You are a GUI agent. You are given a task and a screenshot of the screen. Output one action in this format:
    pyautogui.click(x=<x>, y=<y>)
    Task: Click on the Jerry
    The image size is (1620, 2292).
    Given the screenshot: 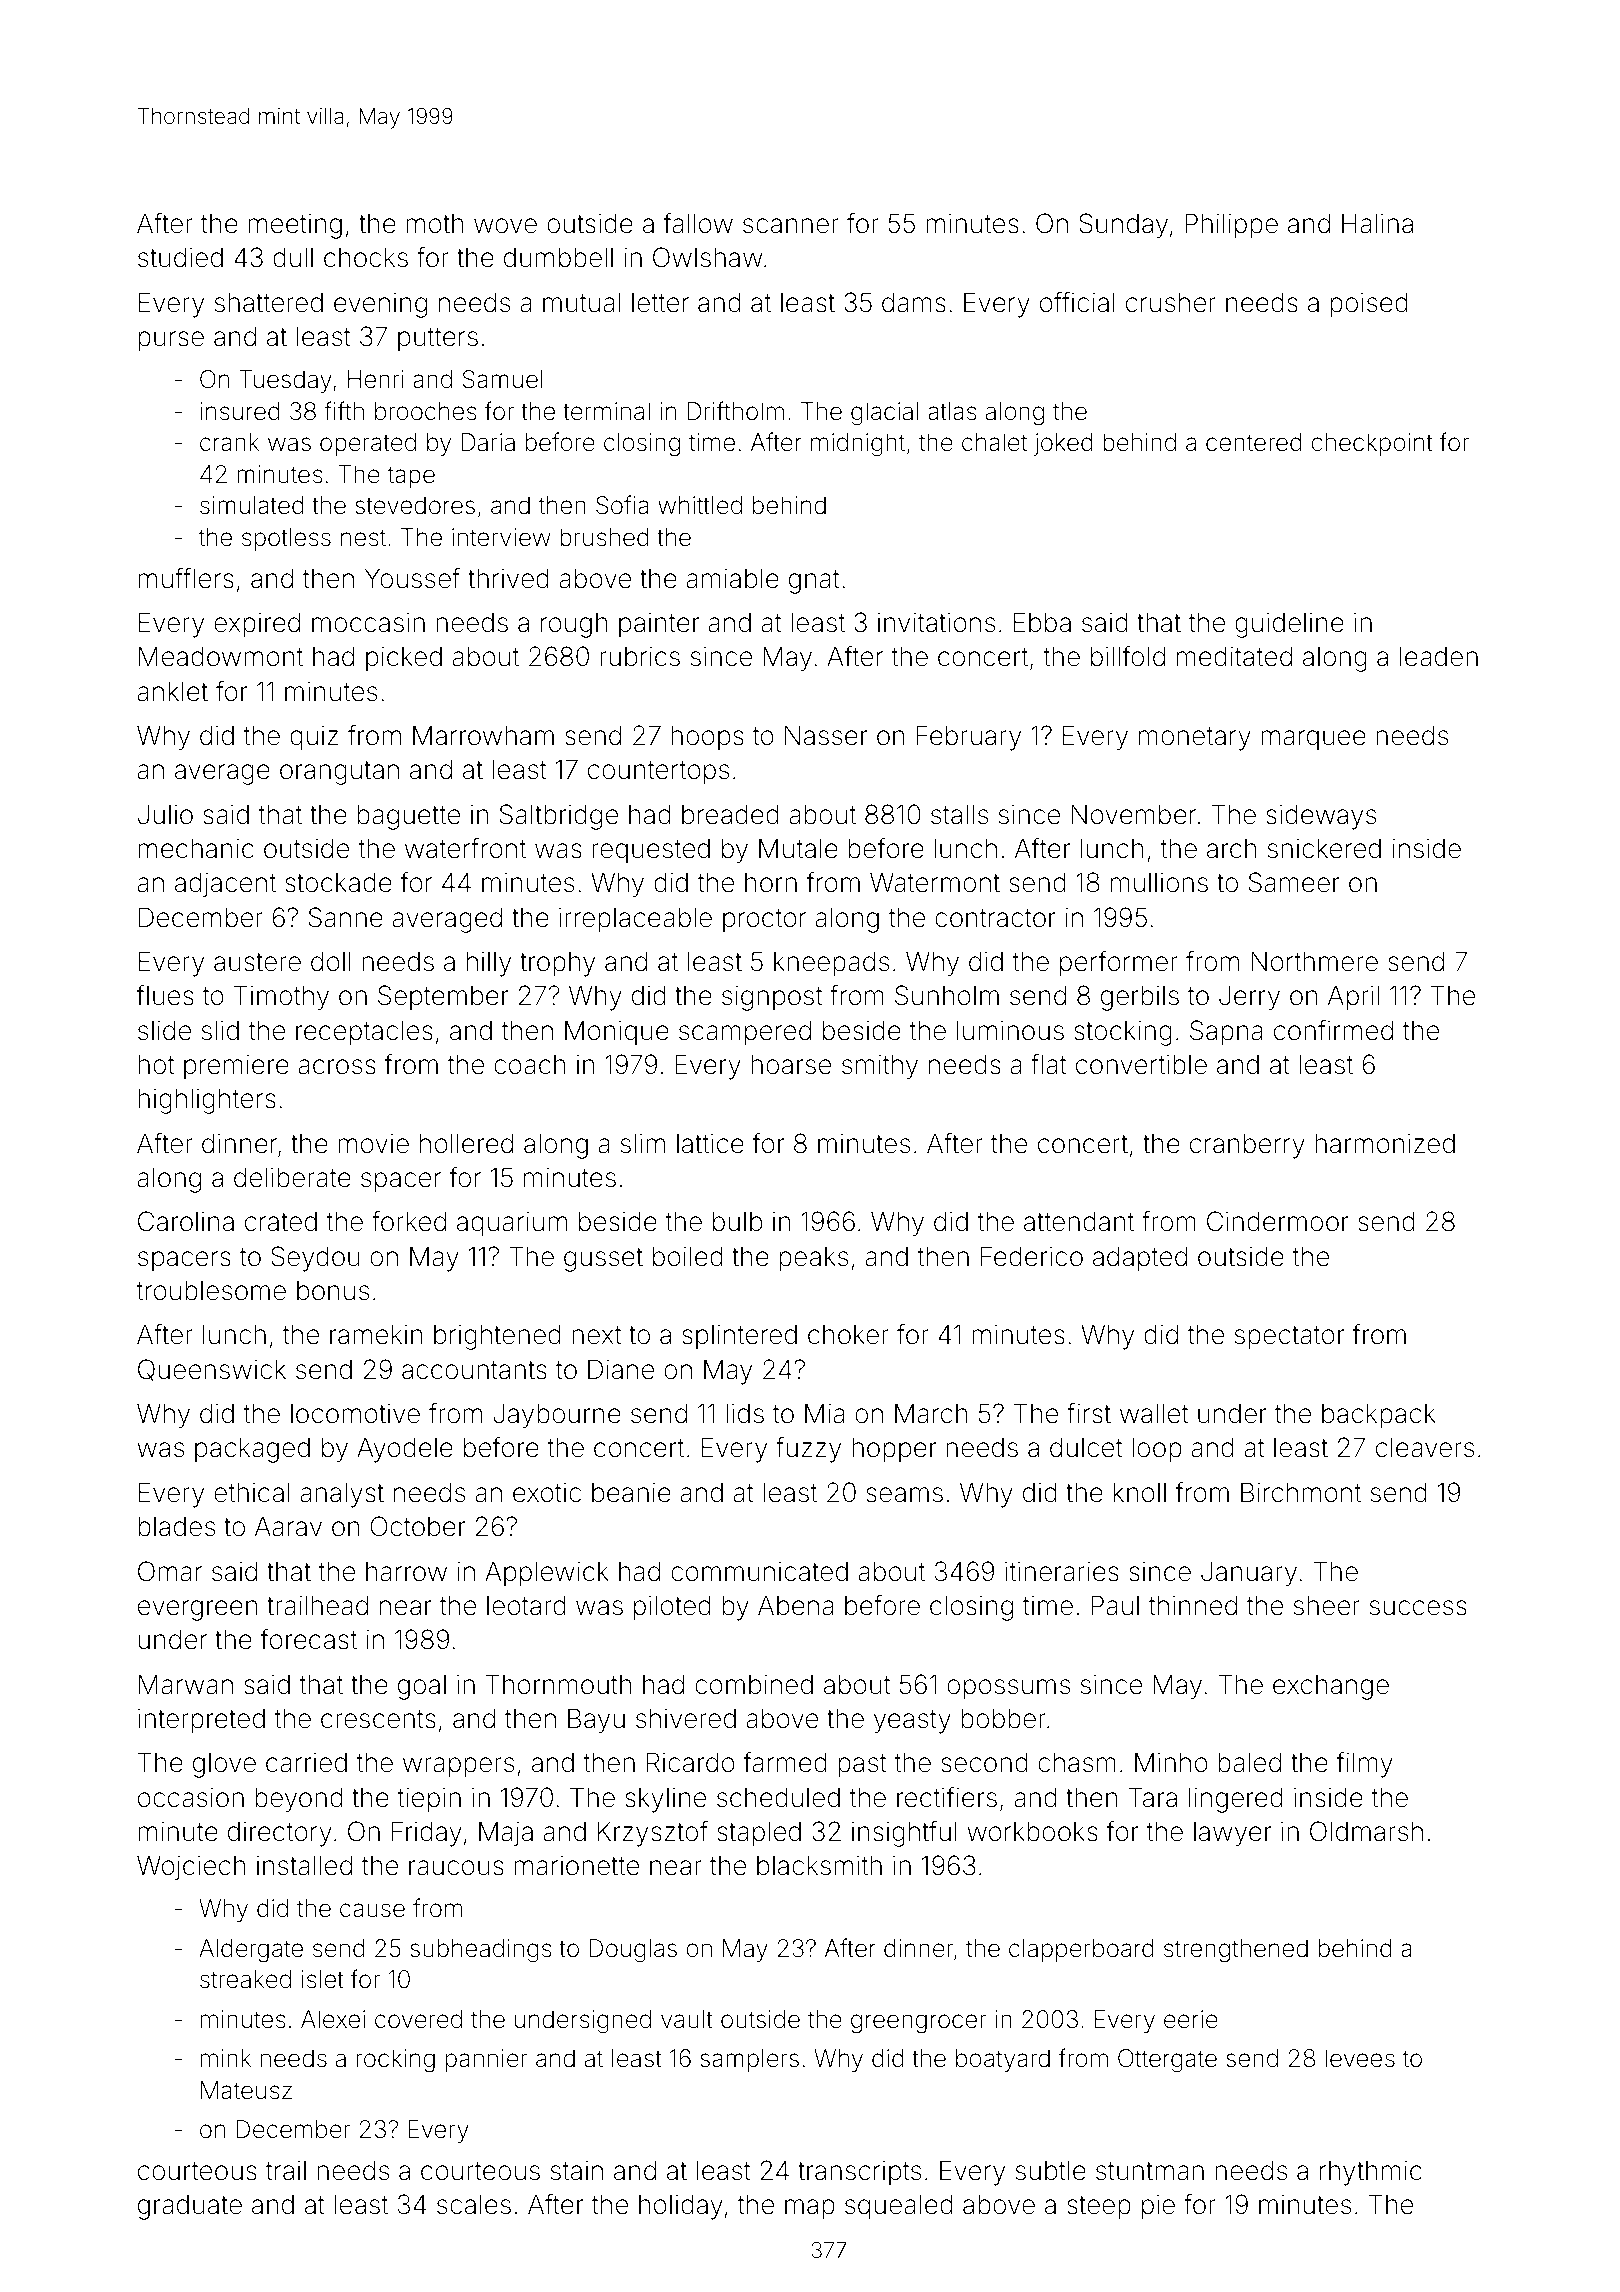 What is the action you would take?
    pyautogui.click(x=1249, y=998)
